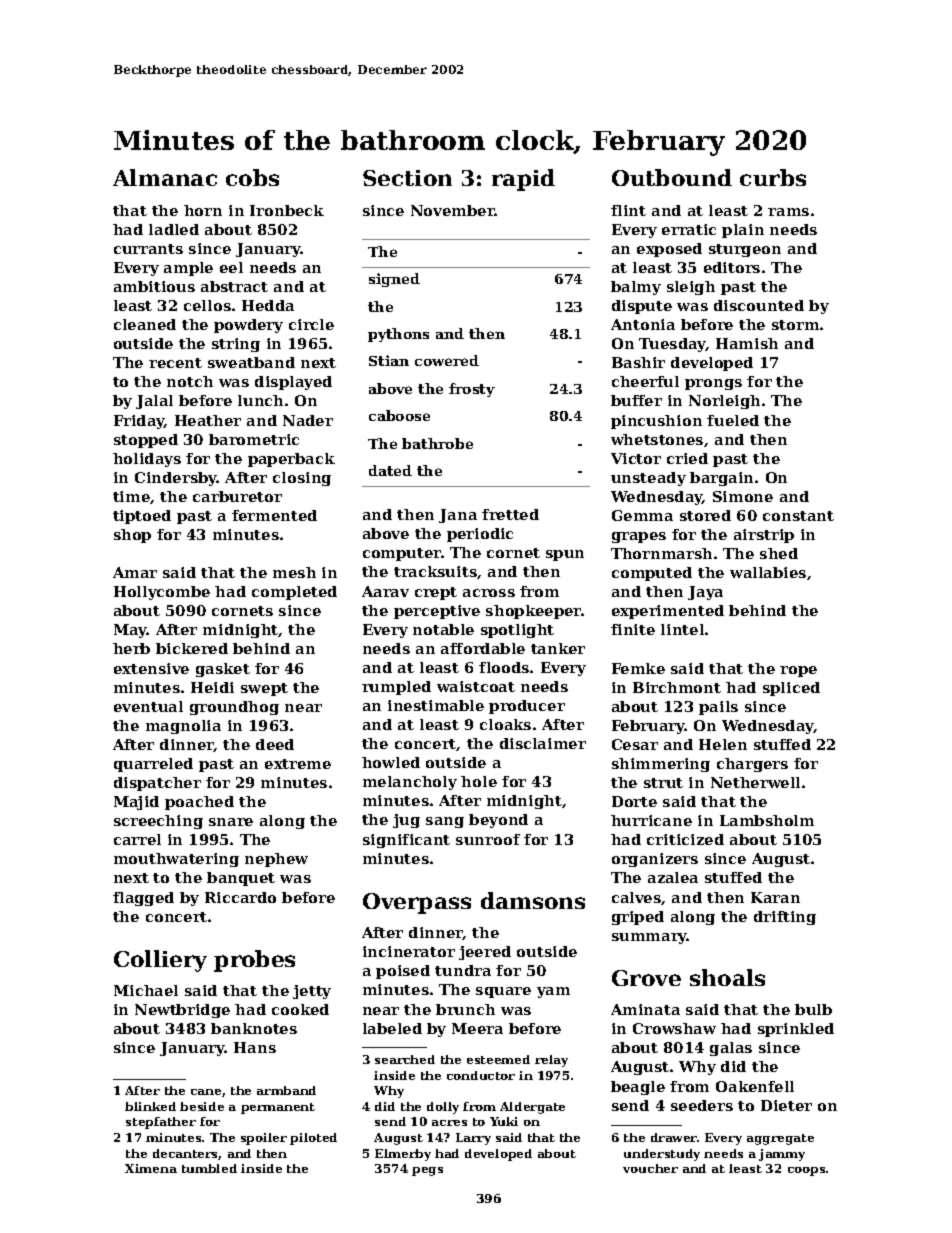 This image has width=952, height=1233. Describe the element at coordinates (705, 515) in the image. I see `stored` at that location.
